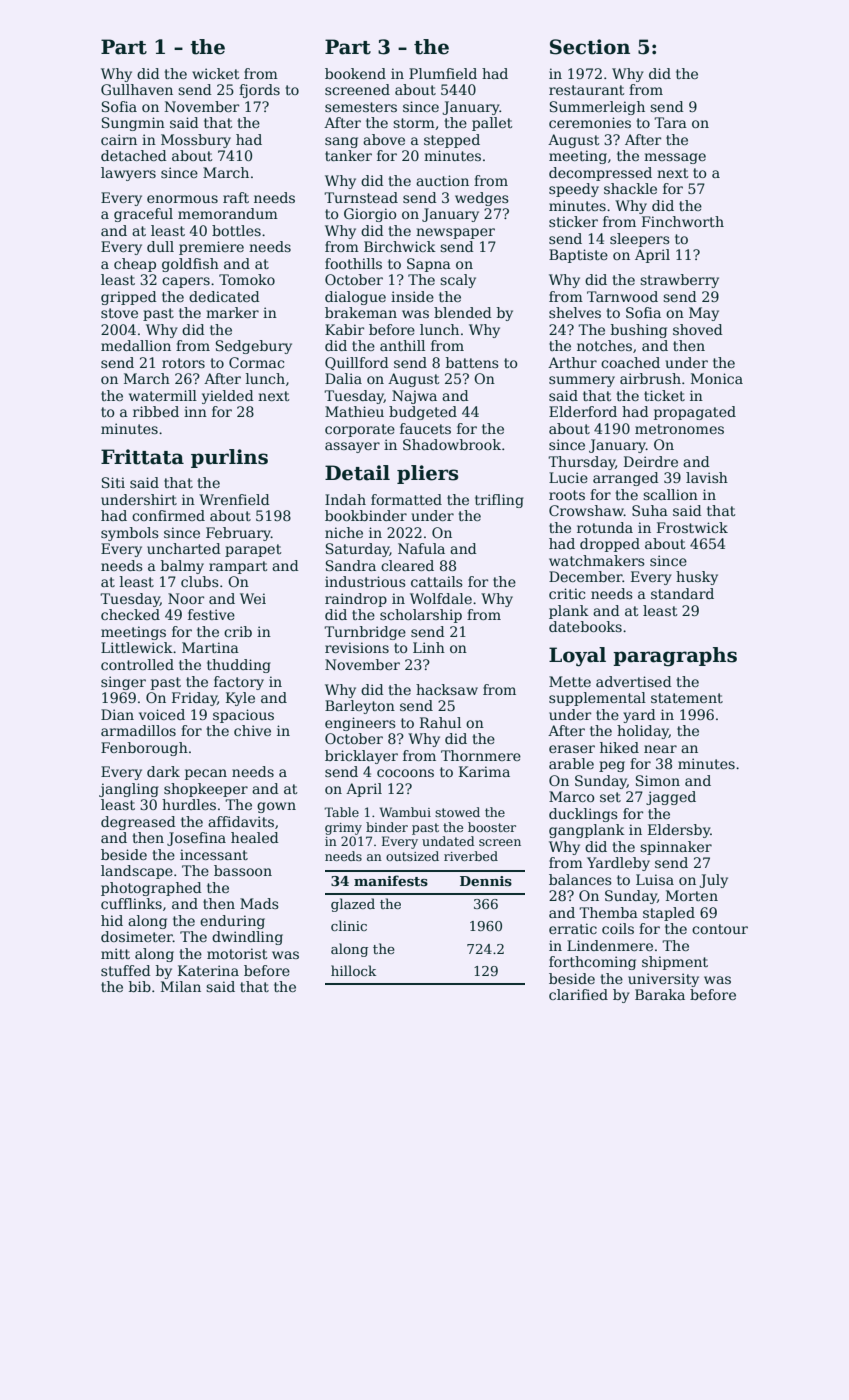 The width and height of the page is (849, 1400). Describe the element at coordinates (679, 831) in the page. I see `Eldersby` at that location.
